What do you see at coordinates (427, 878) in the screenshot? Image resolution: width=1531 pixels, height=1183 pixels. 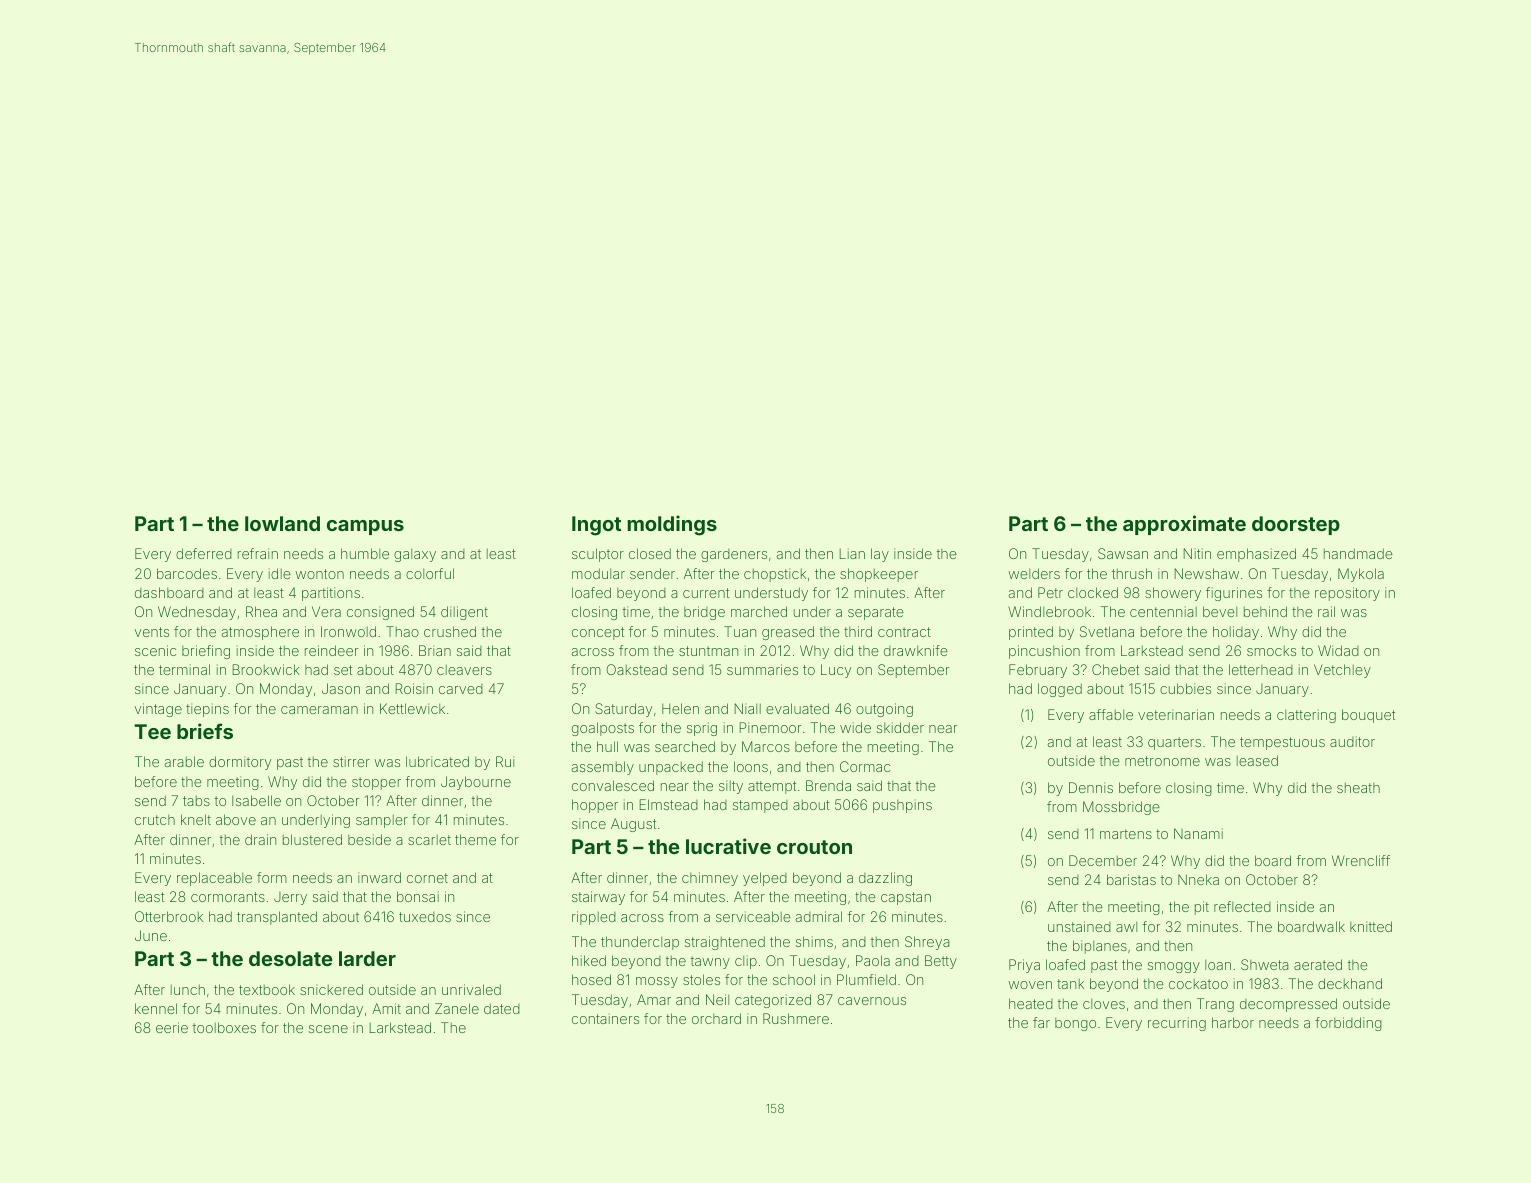 I see `cornet` at bounding box center [427, 878].
